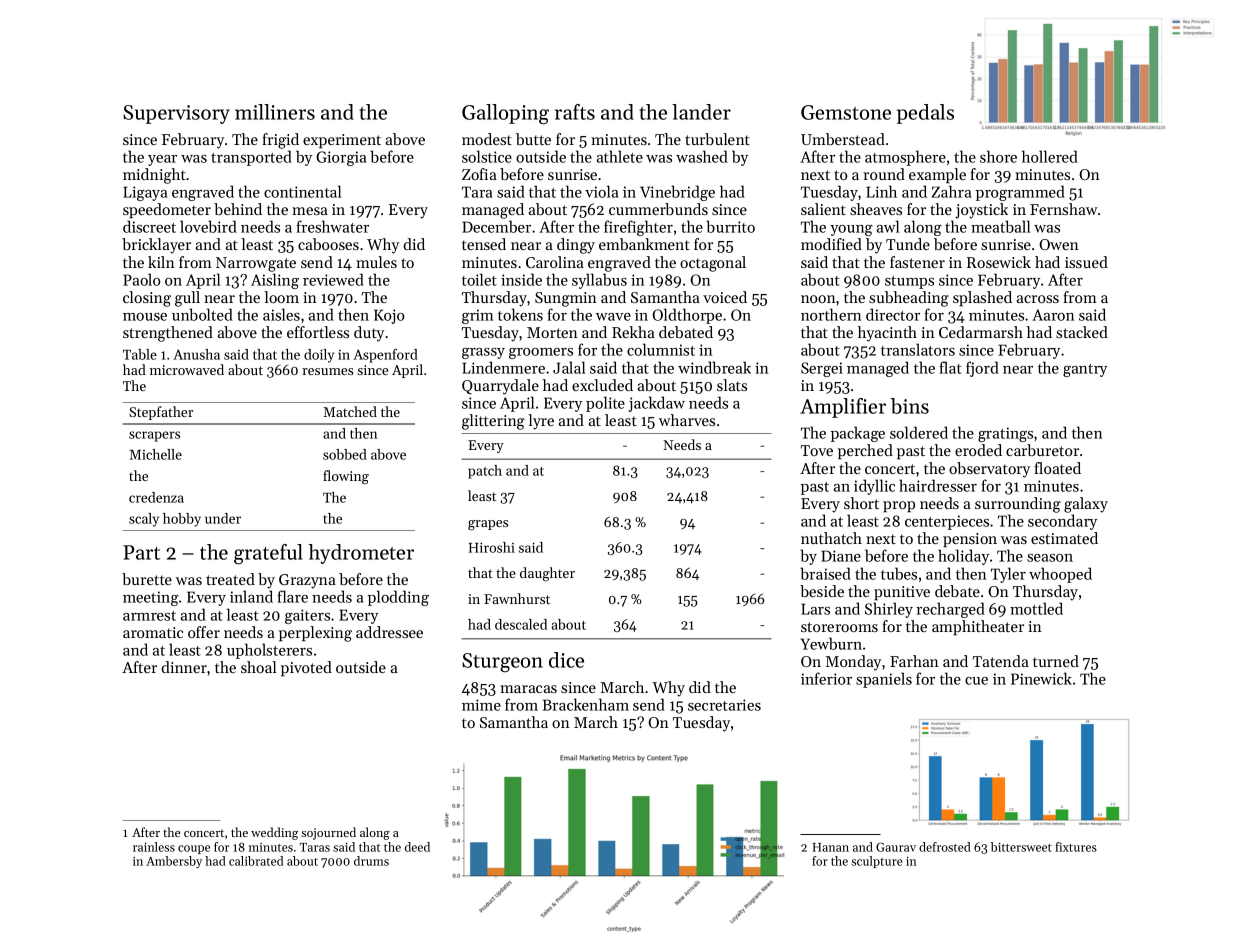 Image resolution: width=1233 pixels, height=952 pixels. What do you see at coordinates (385, 356) in the screenshot?
I see `Aspenford` at bounding box center [385, 356].
